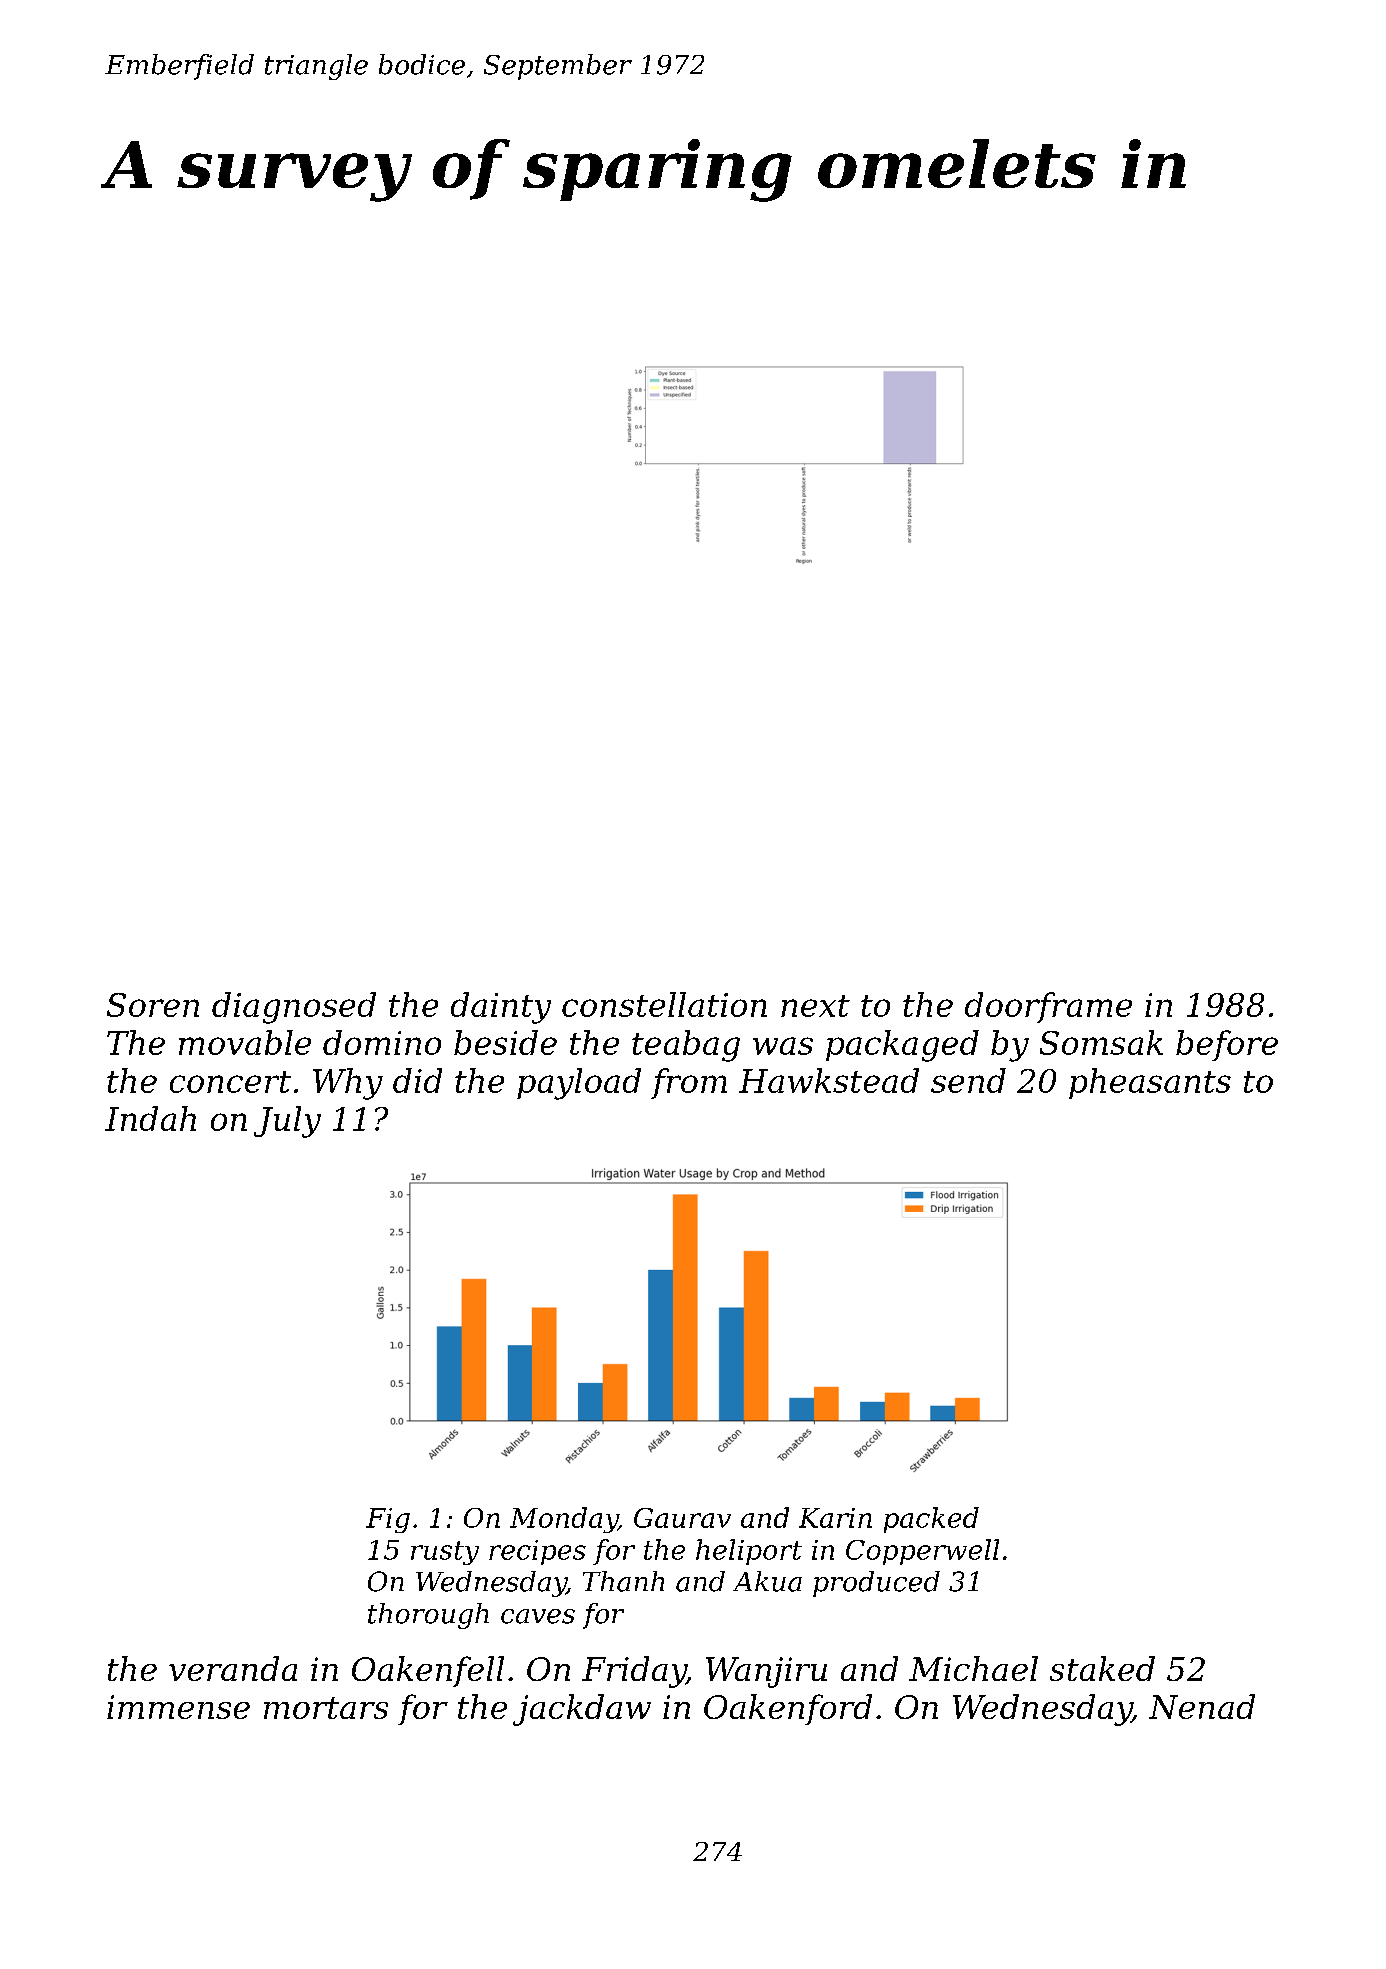 The width and height of the document is (1386, 1969). Describe the element at coordinates (150, 1118) in the document. I see `Indah` at that location.
